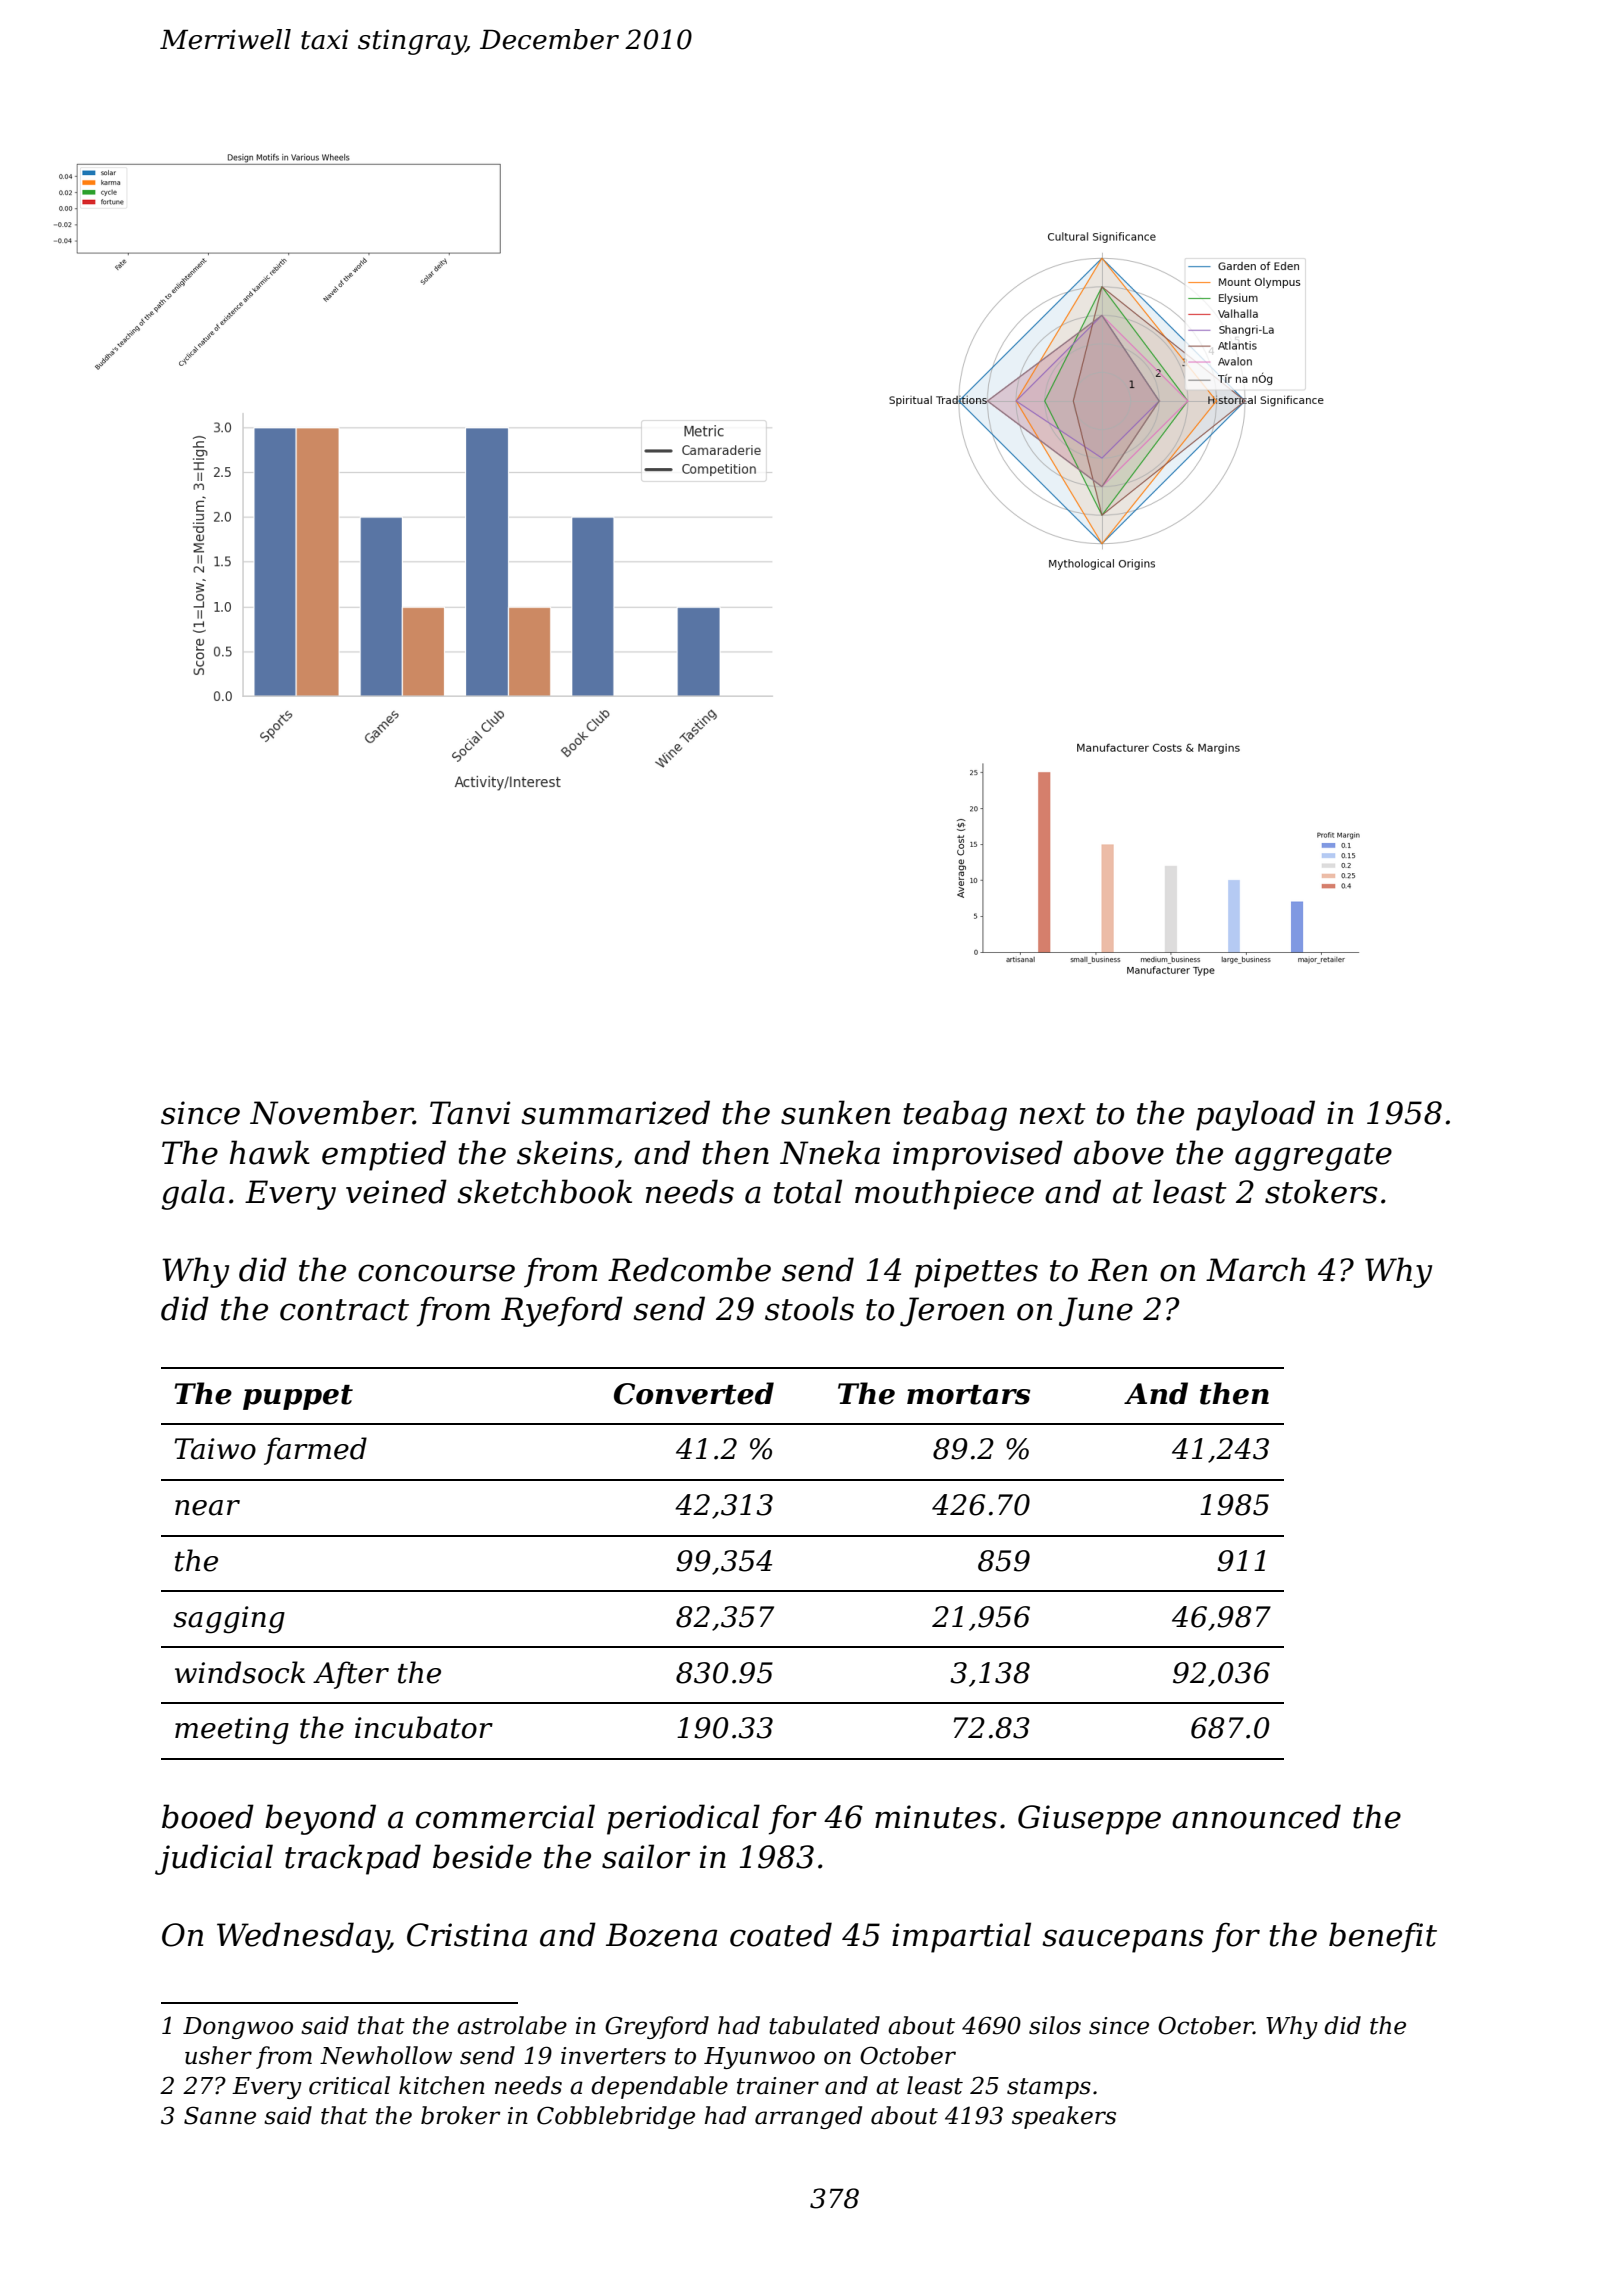 This page has height=2292, width=1620. Describe the element at coordinates (1256, 1816) in the page. I see `announced` at that location.
